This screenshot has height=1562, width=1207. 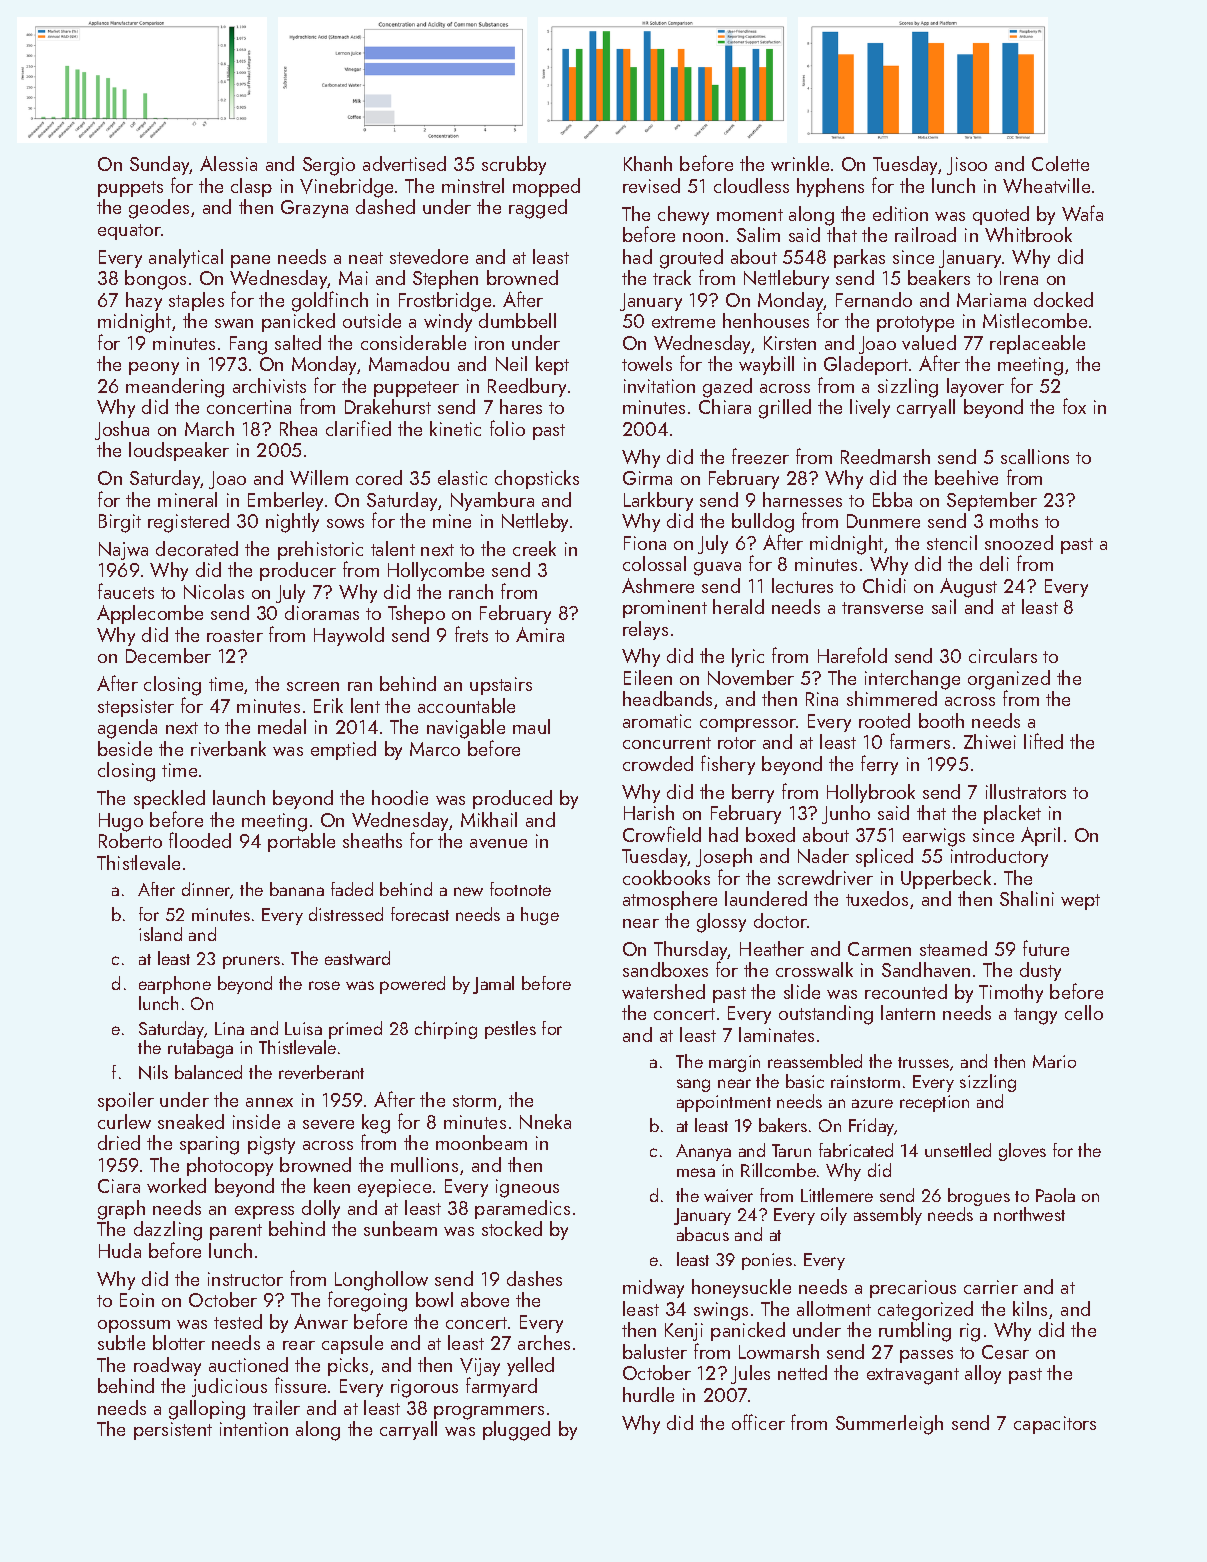 I want to click on dinner, so click(x=206, y=890).
